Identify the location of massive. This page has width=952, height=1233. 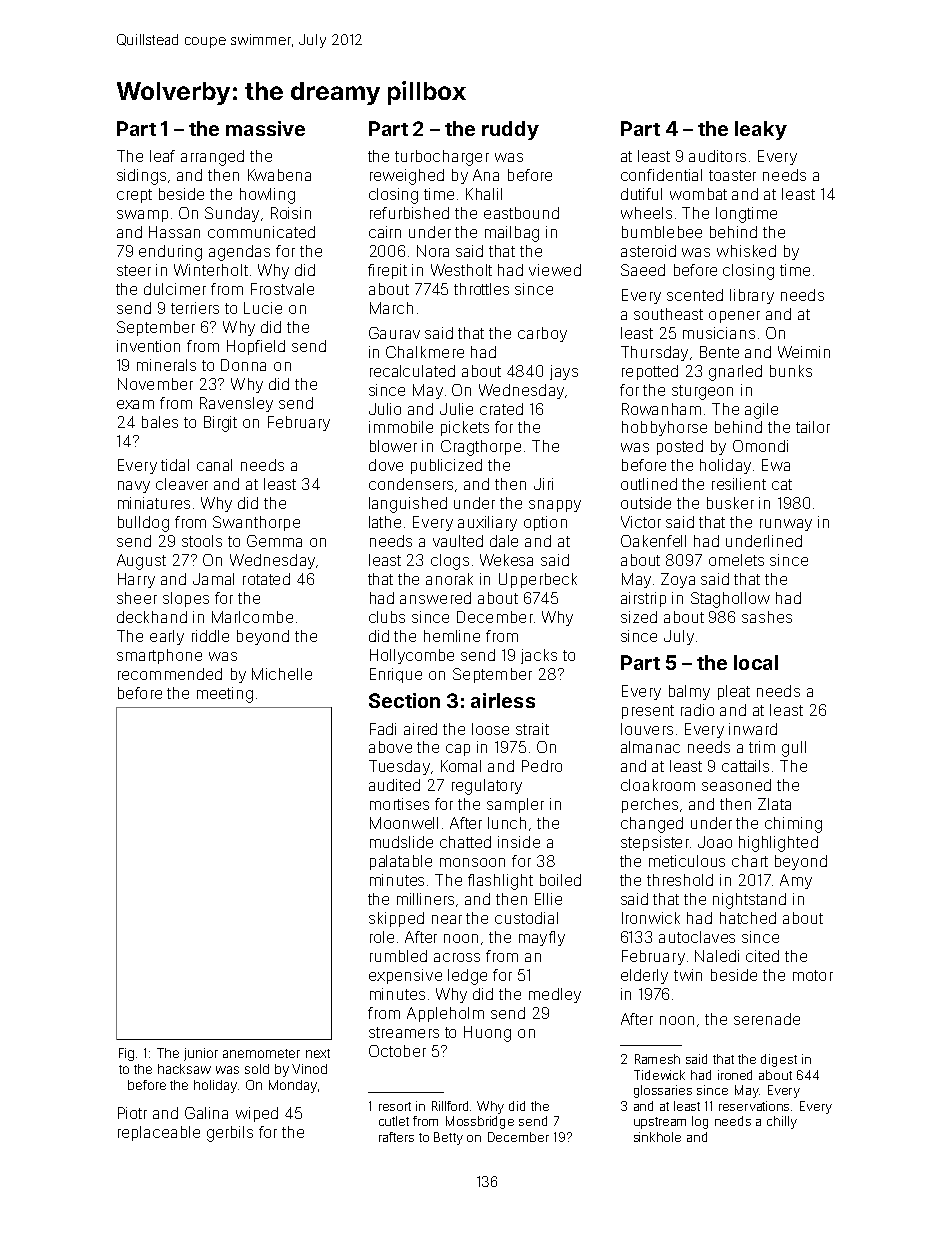
(265, 128).
